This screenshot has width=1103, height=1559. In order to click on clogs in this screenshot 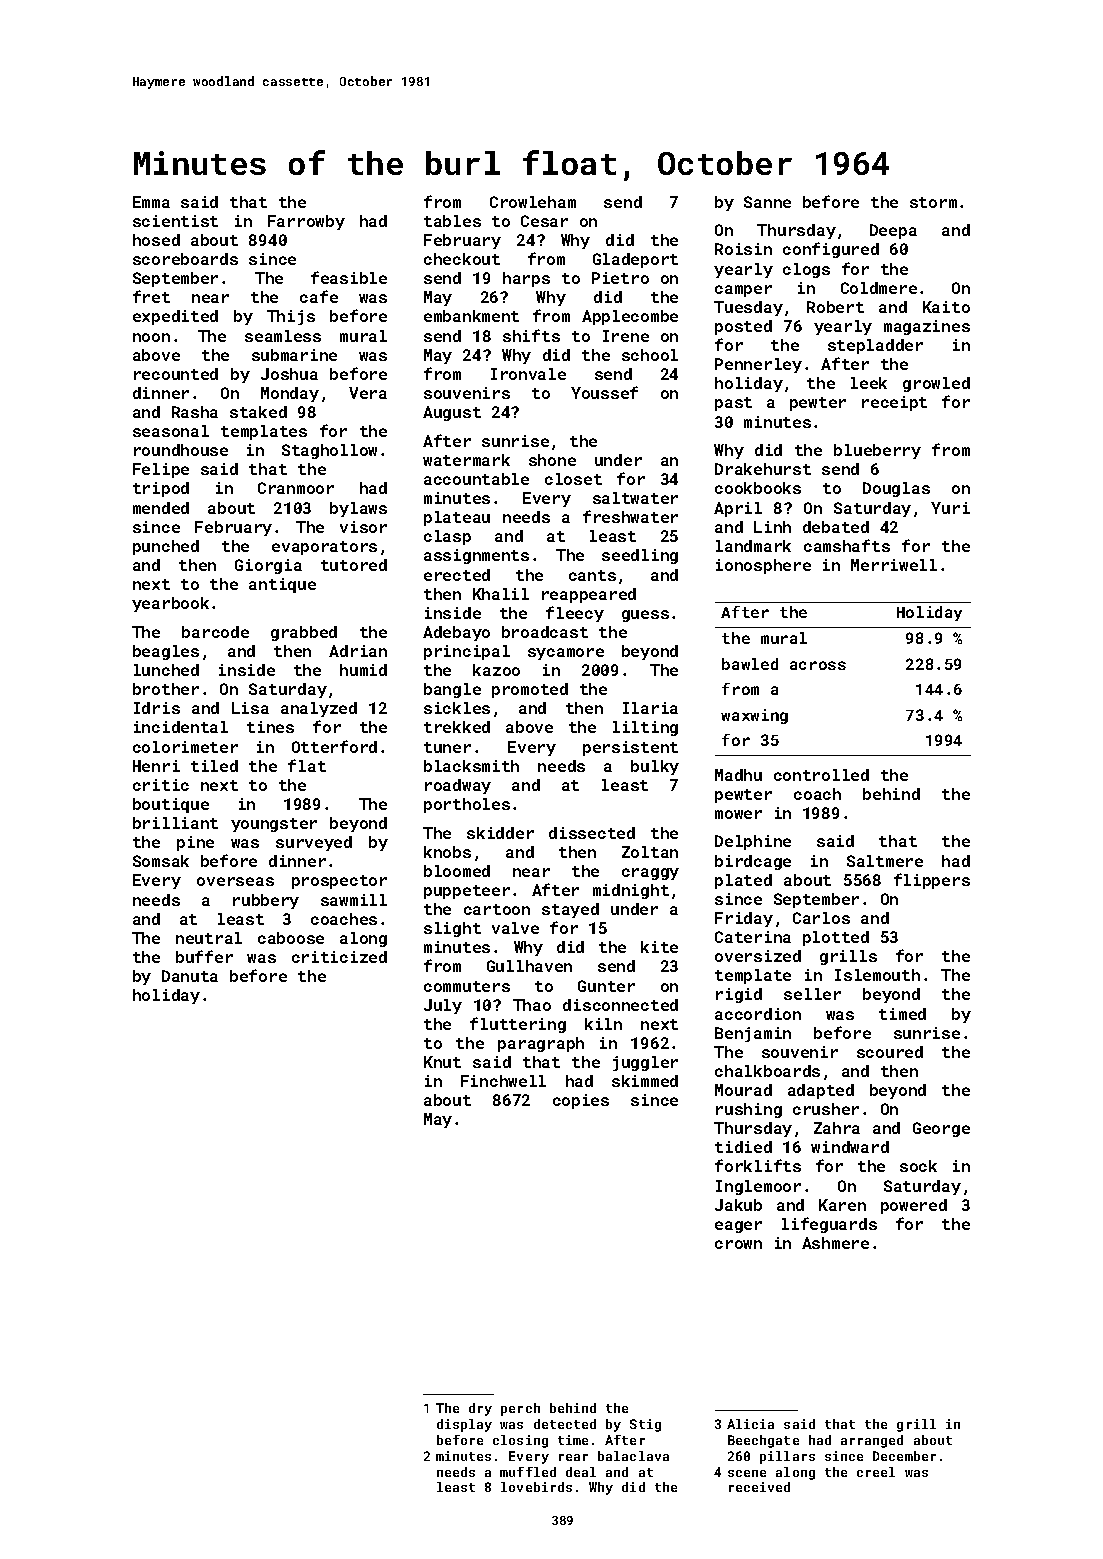, I will do `click(806, 270)`.
